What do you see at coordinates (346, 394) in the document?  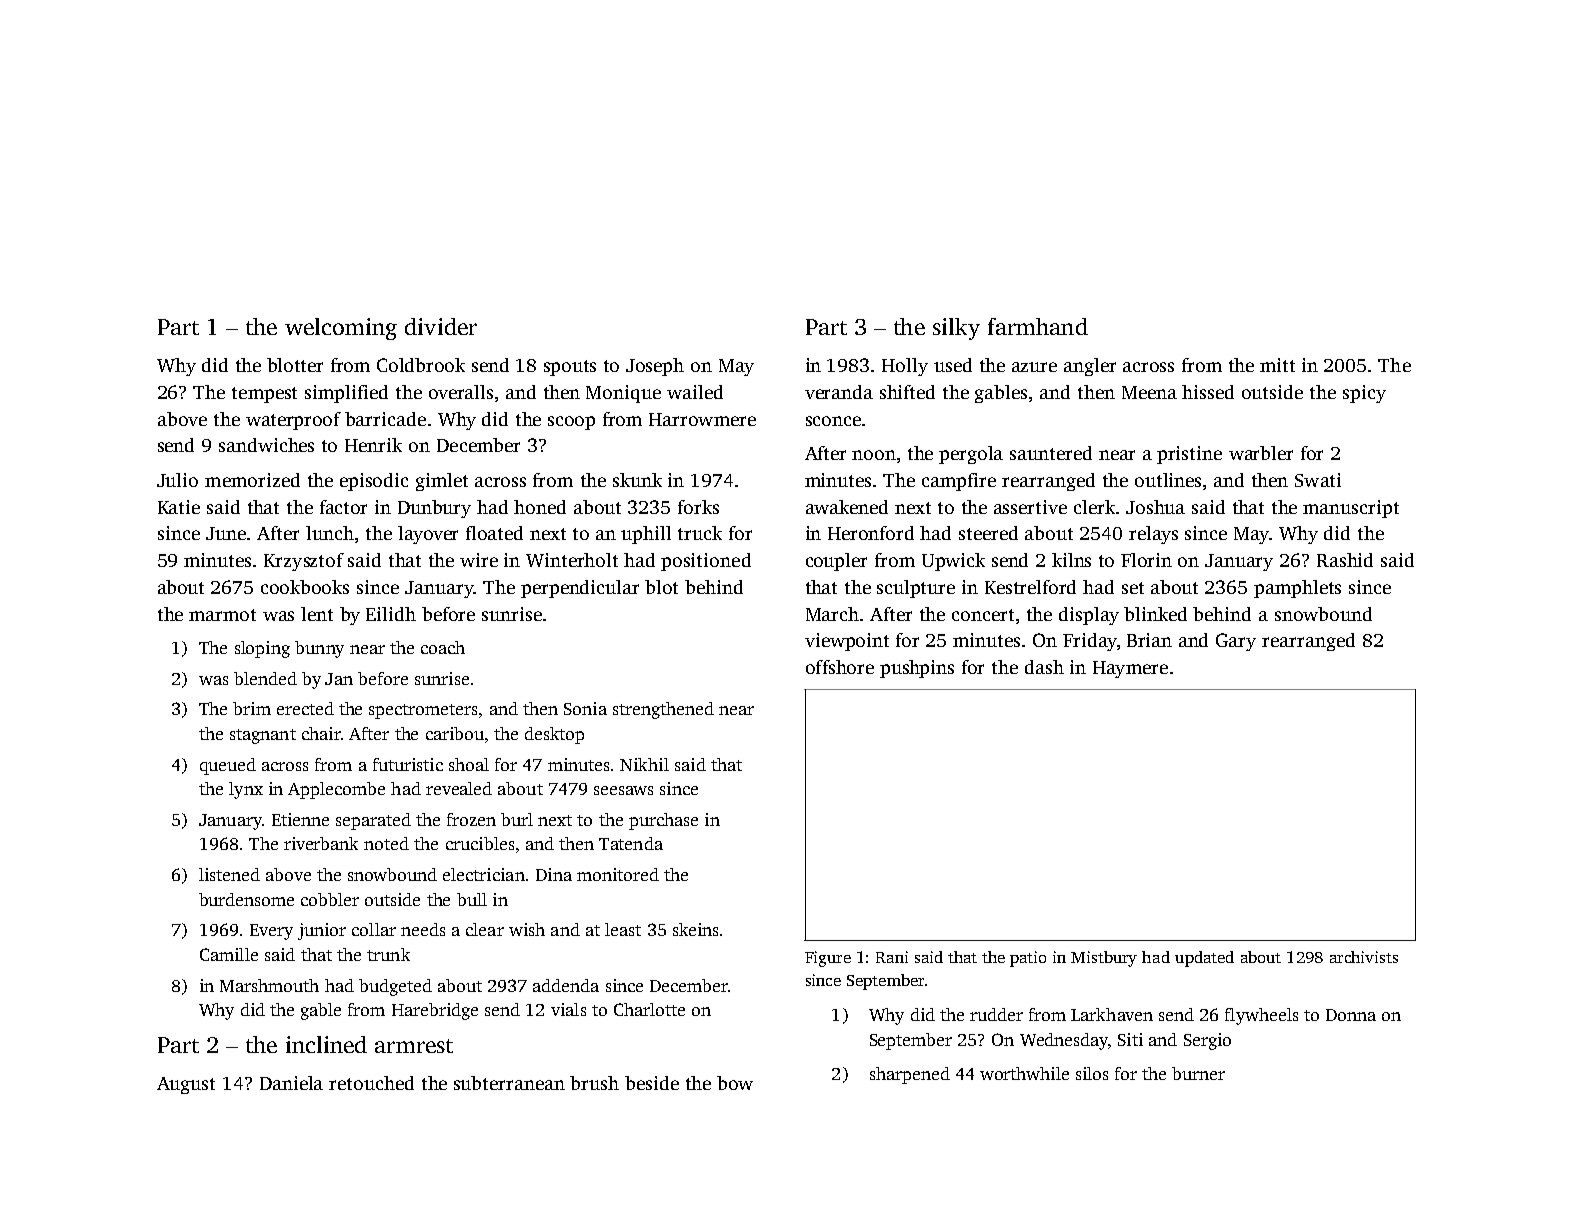 I see `simplified` at bounding box center [346, 394].
